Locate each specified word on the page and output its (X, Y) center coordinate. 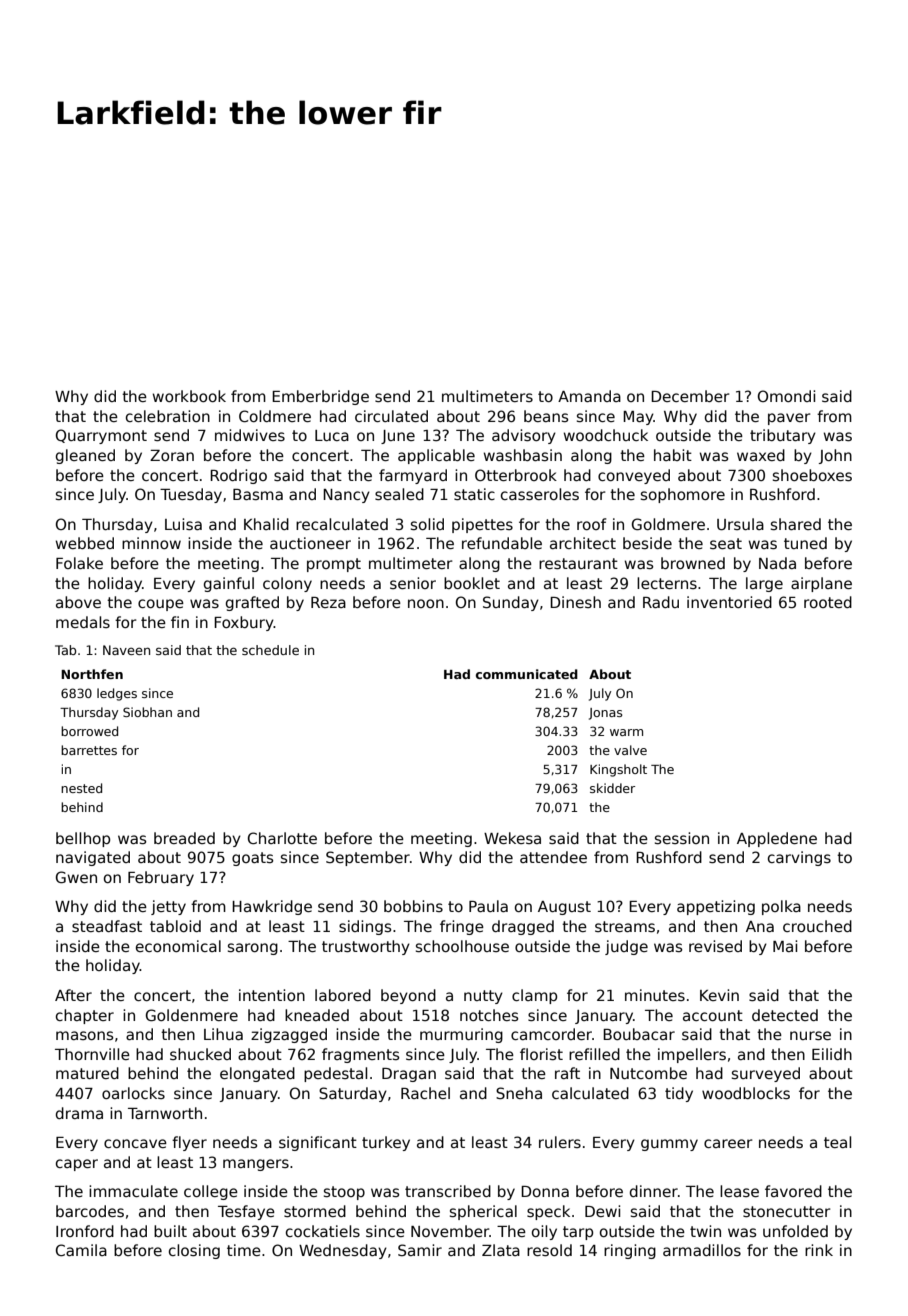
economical (178, 946)
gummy (669, 1145)
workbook (189, 396)
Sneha (519, 1093)
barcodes (90, 1211)
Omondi (786, 396)
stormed (315, 1211)
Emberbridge (320, 397)
